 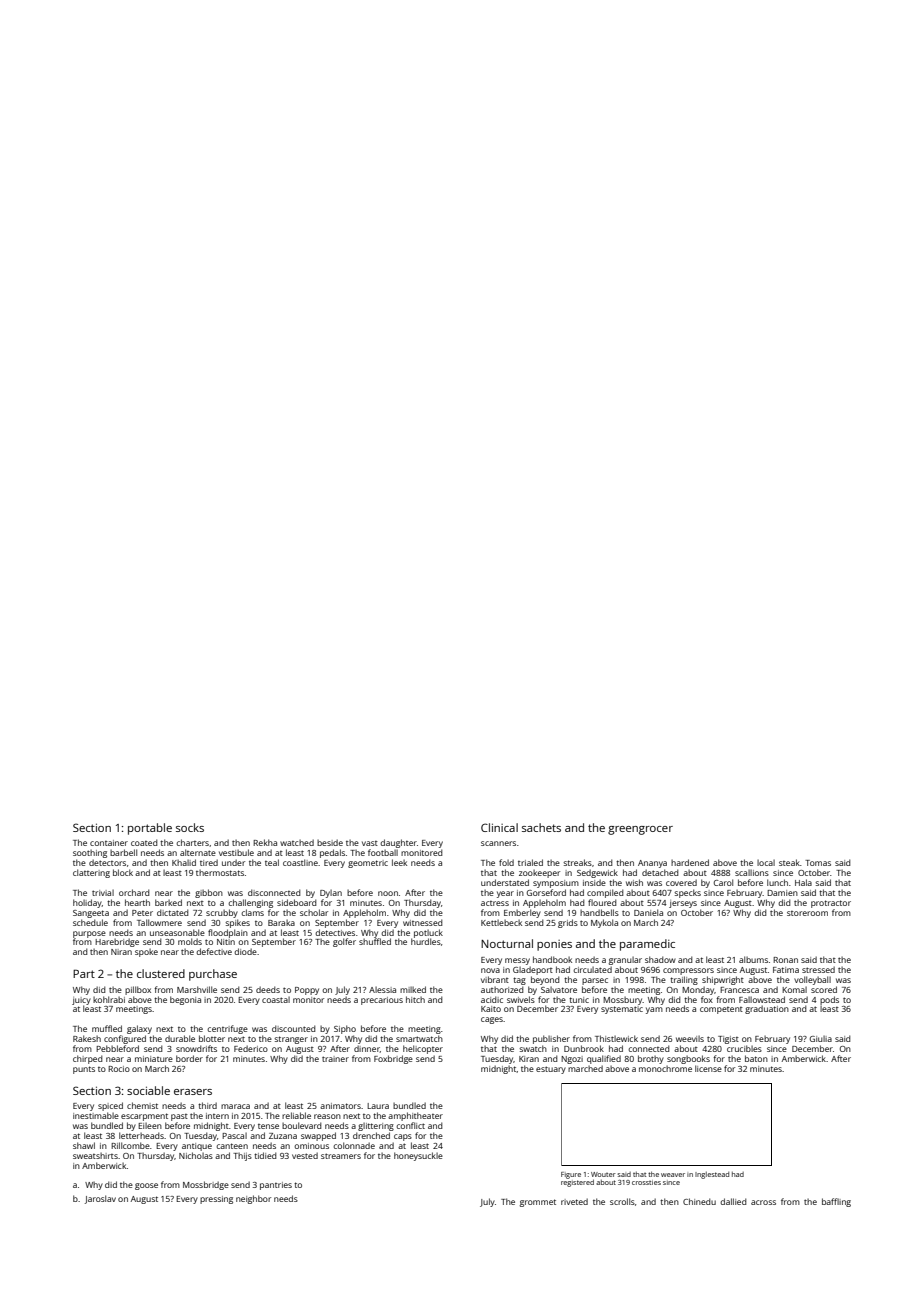 What do you see at coordinates (698, 990) in the page?
I see `Monday` at bounding box center [698, 990].
